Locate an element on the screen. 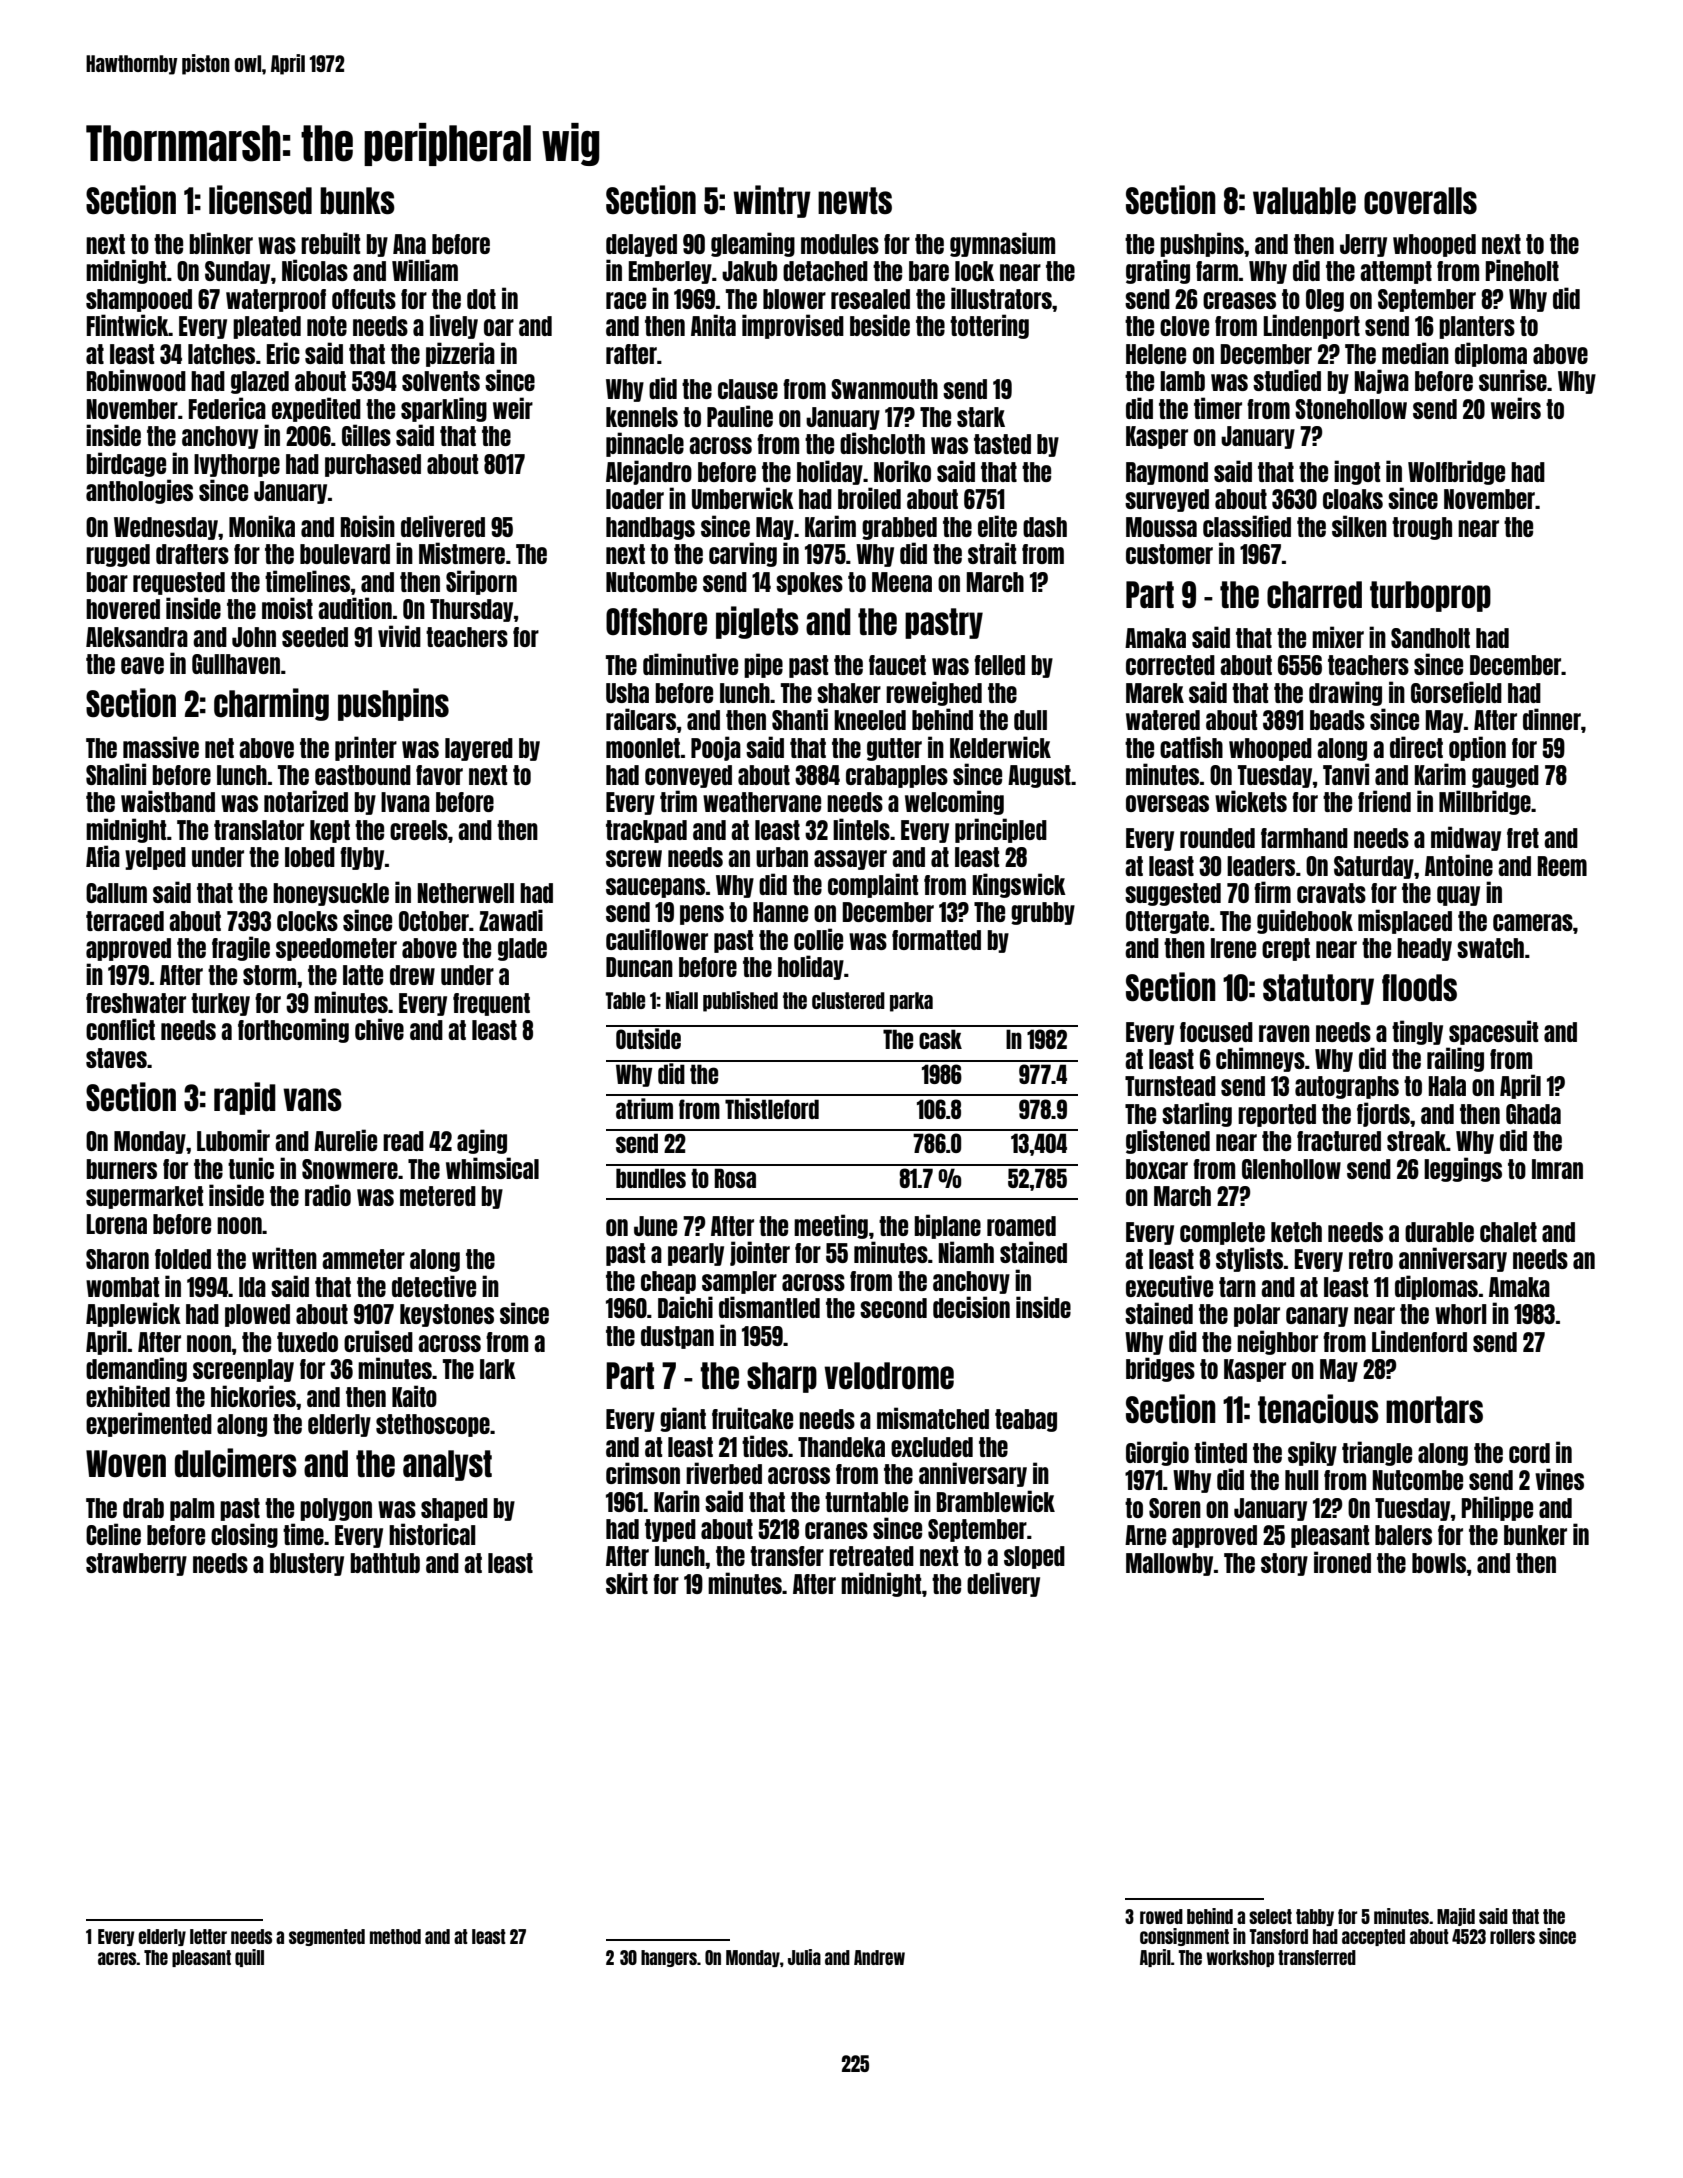 The height and width of the screenshot is (2178, 1683). purchased is located at coordinates (373, 465).
